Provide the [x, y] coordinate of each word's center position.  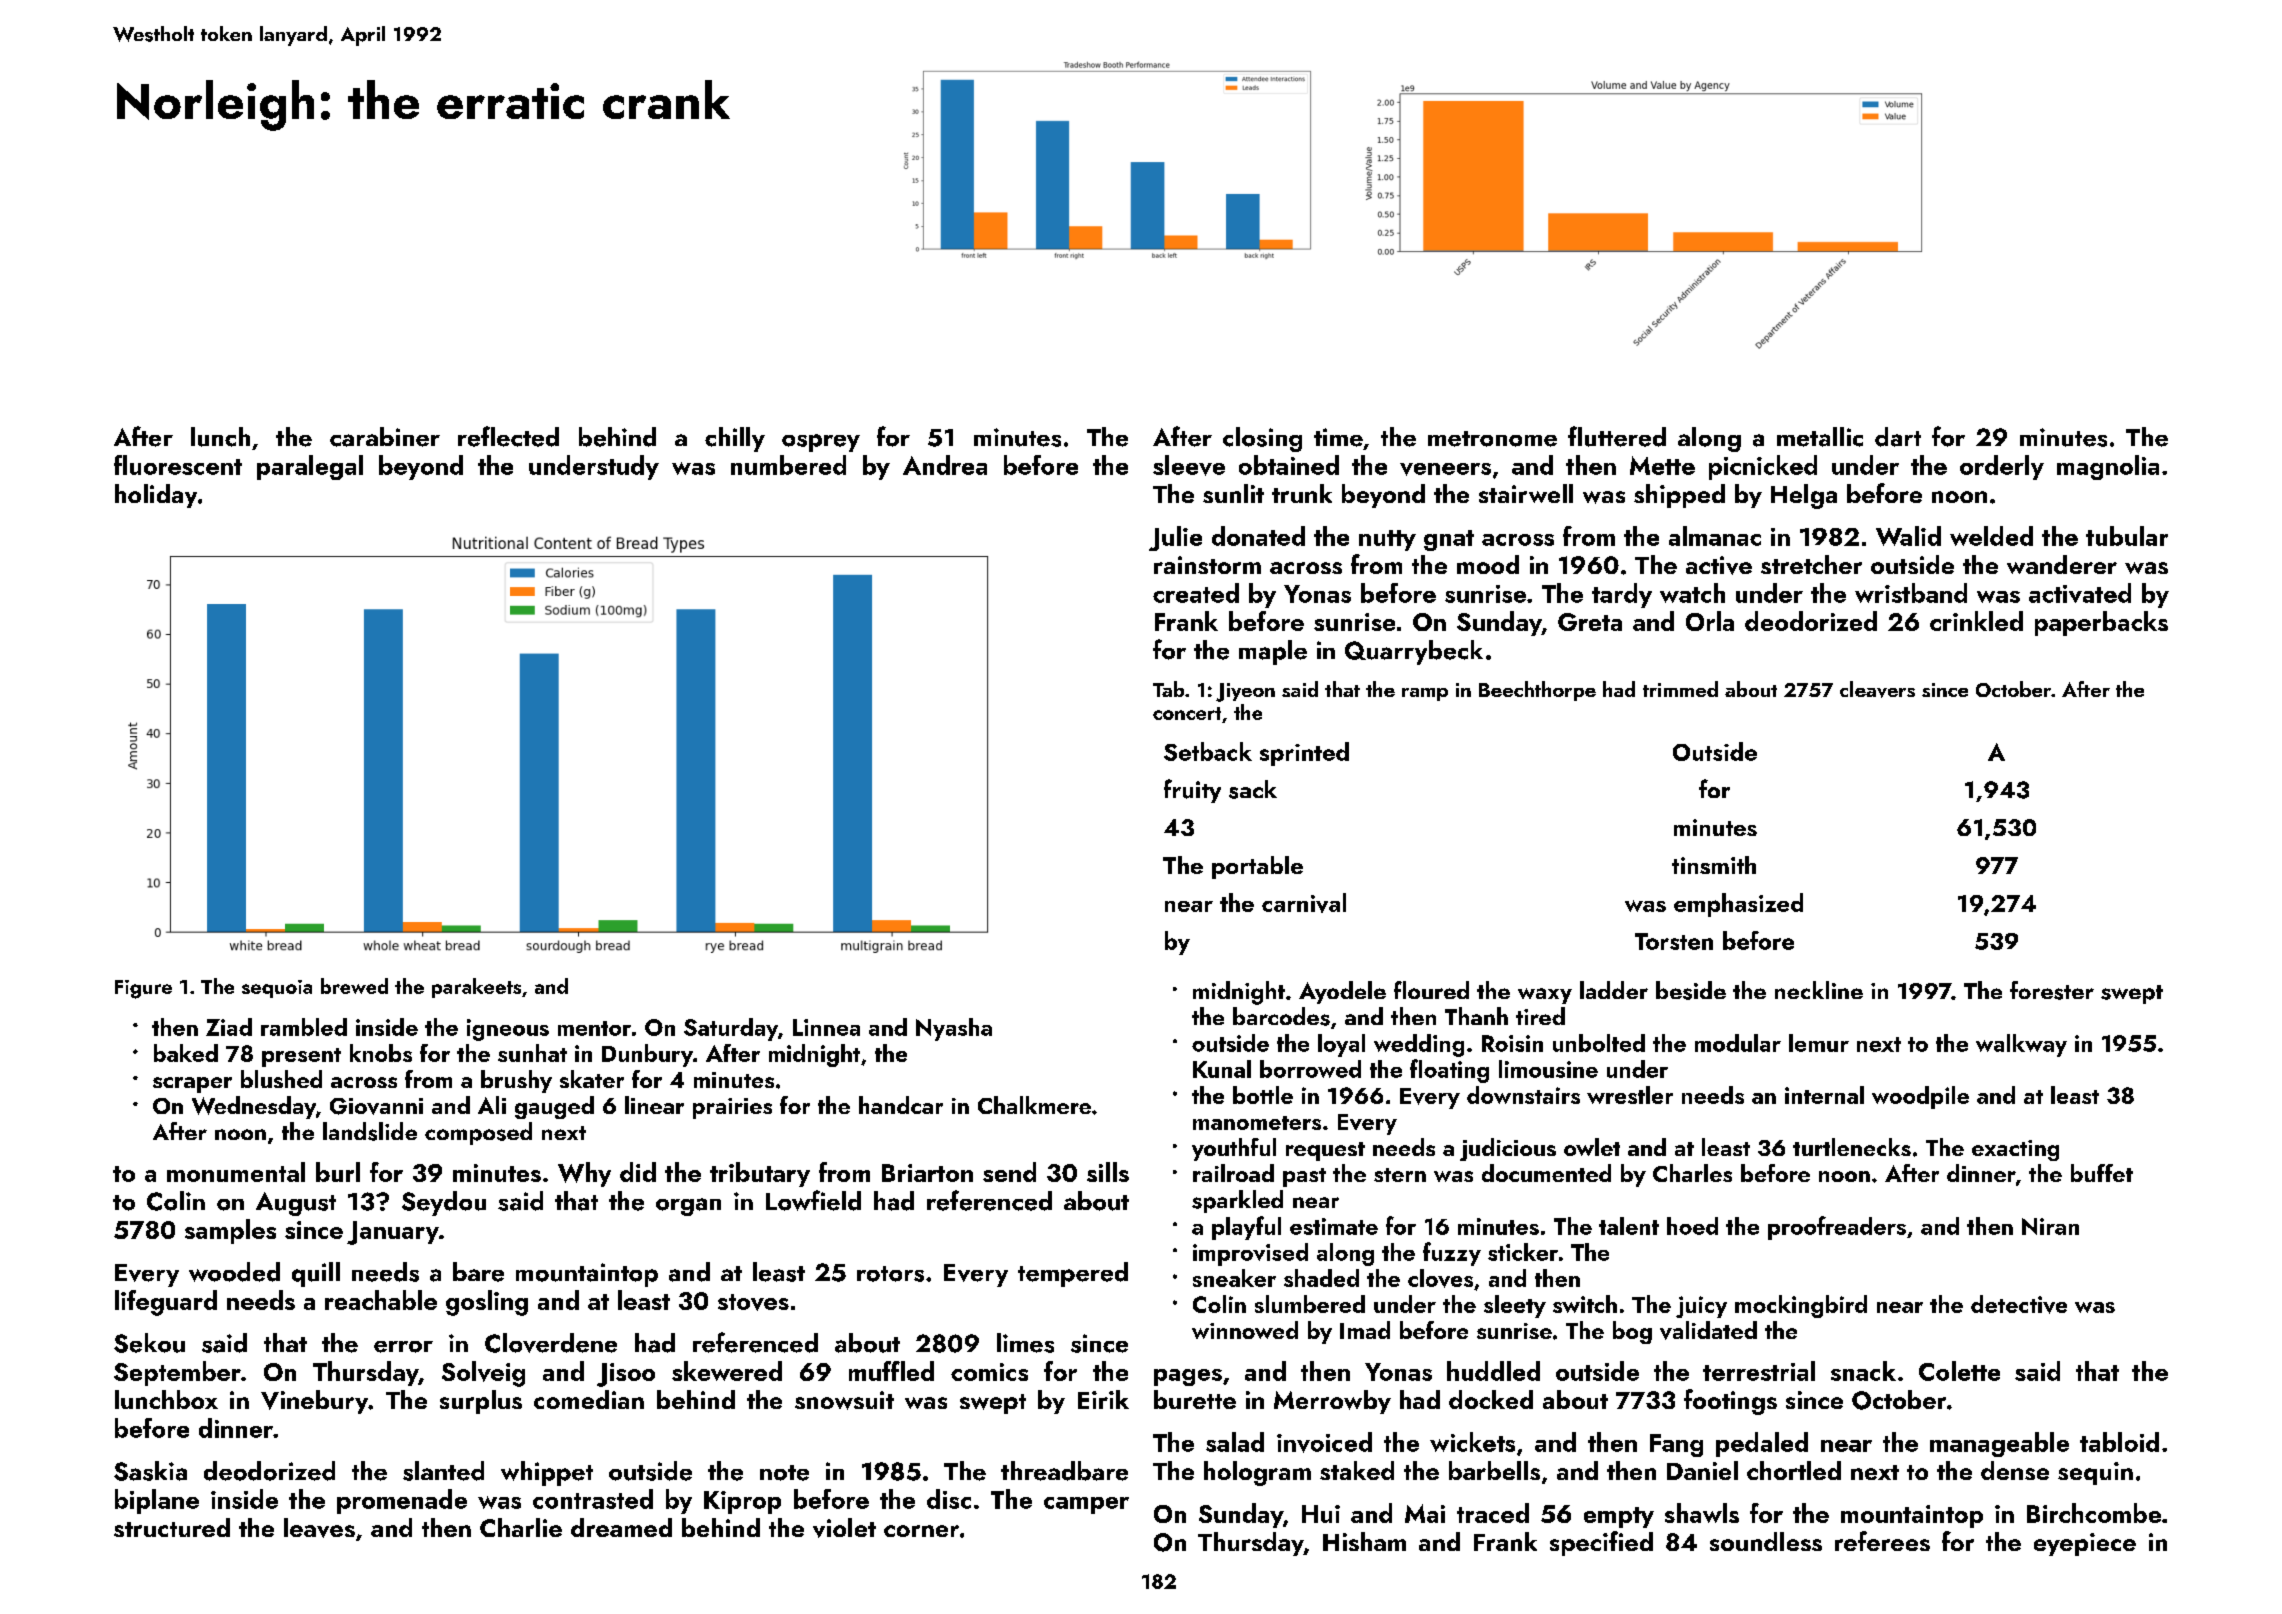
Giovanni [376, 1106]
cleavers [1877, 689]
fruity [1192, 791]
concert [1187, 713]
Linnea [826, 1027]
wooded [234, 1272]
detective [2019, 1304]
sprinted [1304, 754]
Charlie [521, 1527]
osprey [821, 443]
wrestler [1630, 1095]
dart [1898, 437]
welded [1991, 536]
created [1196, 593]
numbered [788, 465]
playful [1246, 1228]
